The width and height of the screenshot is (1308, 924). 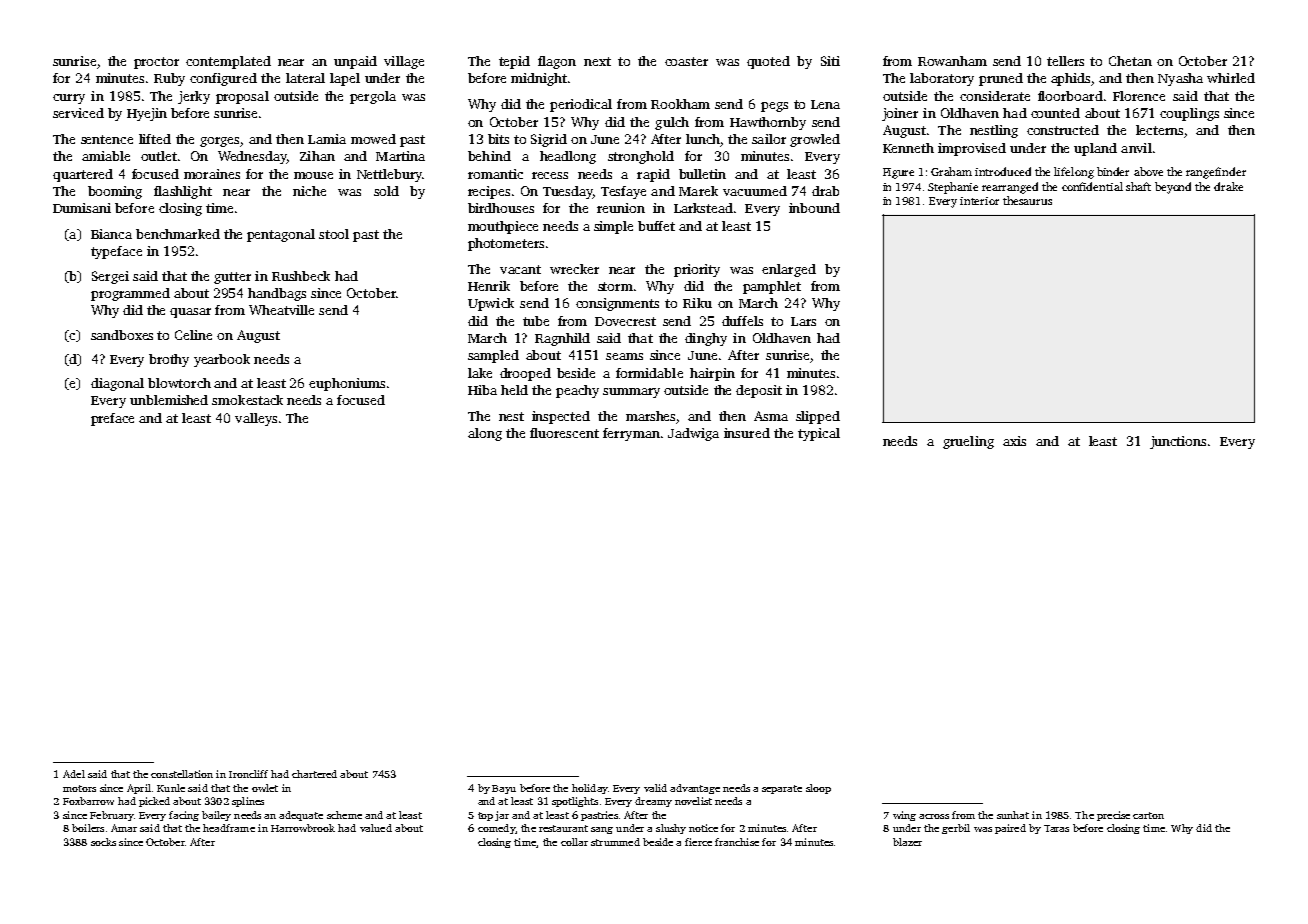 I want to click on fluorescent, so click(x=564, y=433).
